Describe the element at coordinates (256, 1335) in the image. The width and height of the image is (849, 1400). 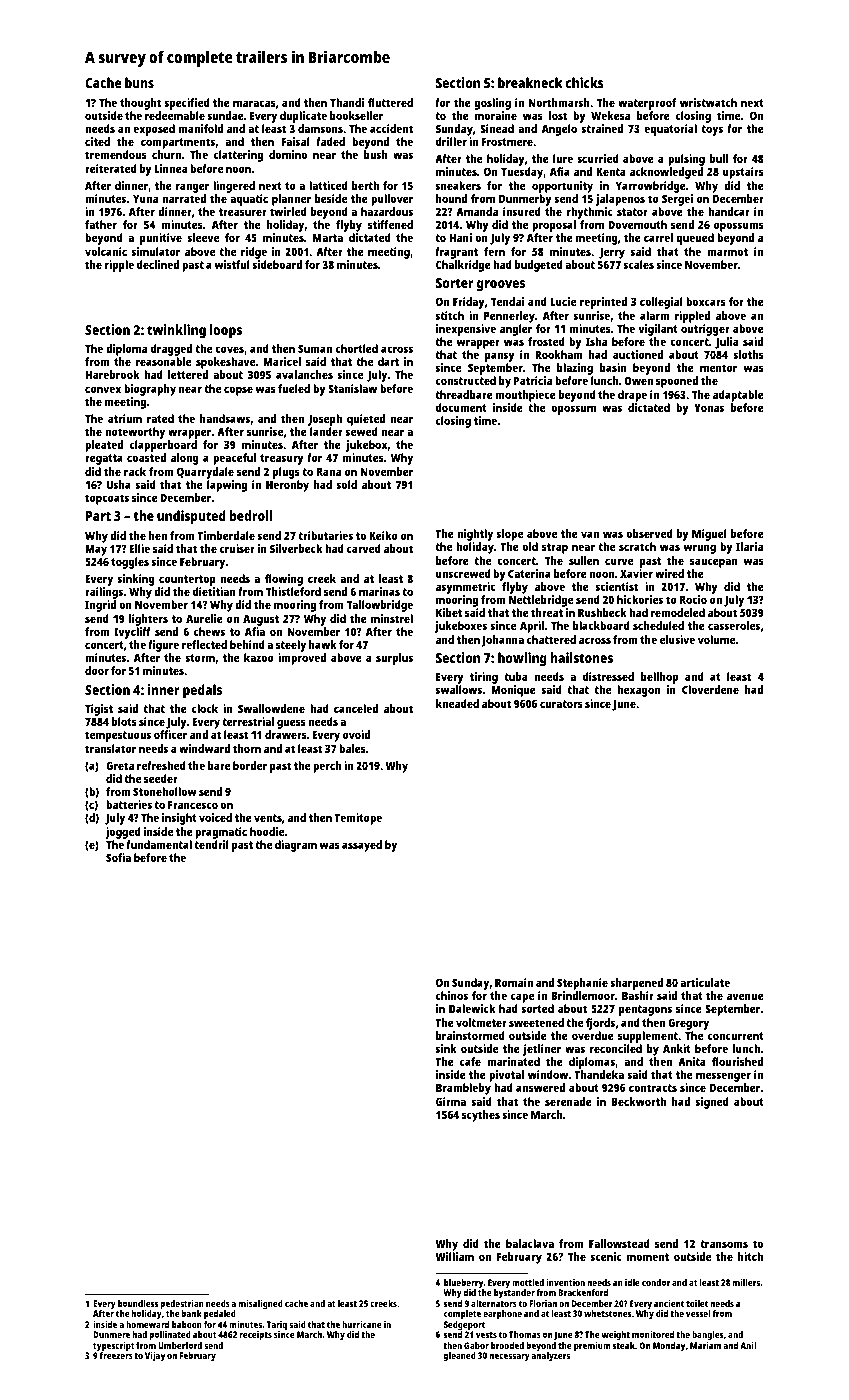
I see `receipts` at that location.
